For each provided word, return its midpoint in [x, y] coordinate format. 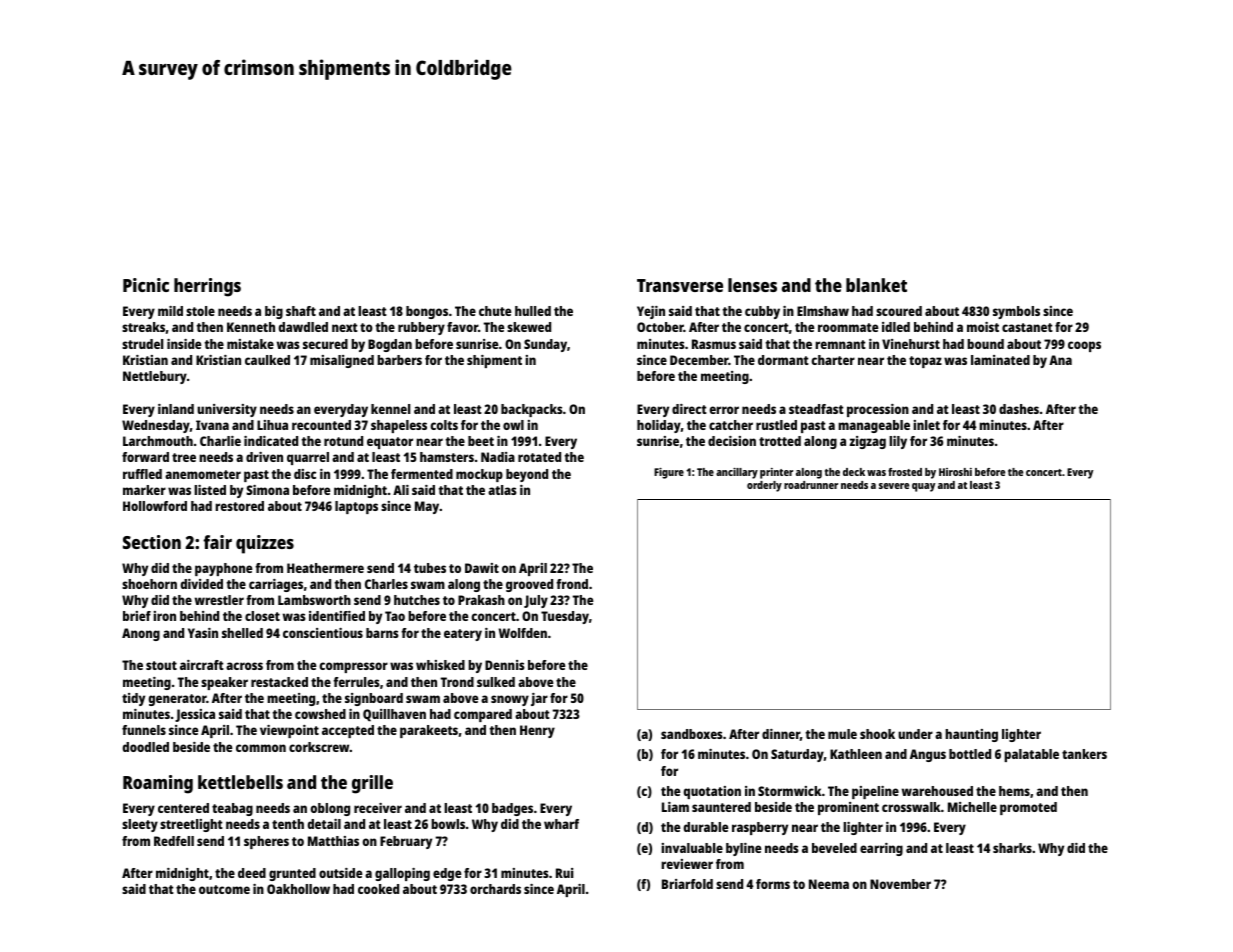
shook [877, 734]
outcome [224, 889]
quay [923, 487]
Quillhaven [394, 715]
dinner [781, 734]
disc [305, 474]
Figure [669, 473]
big [274, 312]
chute [495, 311]
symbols [1016, 312]
